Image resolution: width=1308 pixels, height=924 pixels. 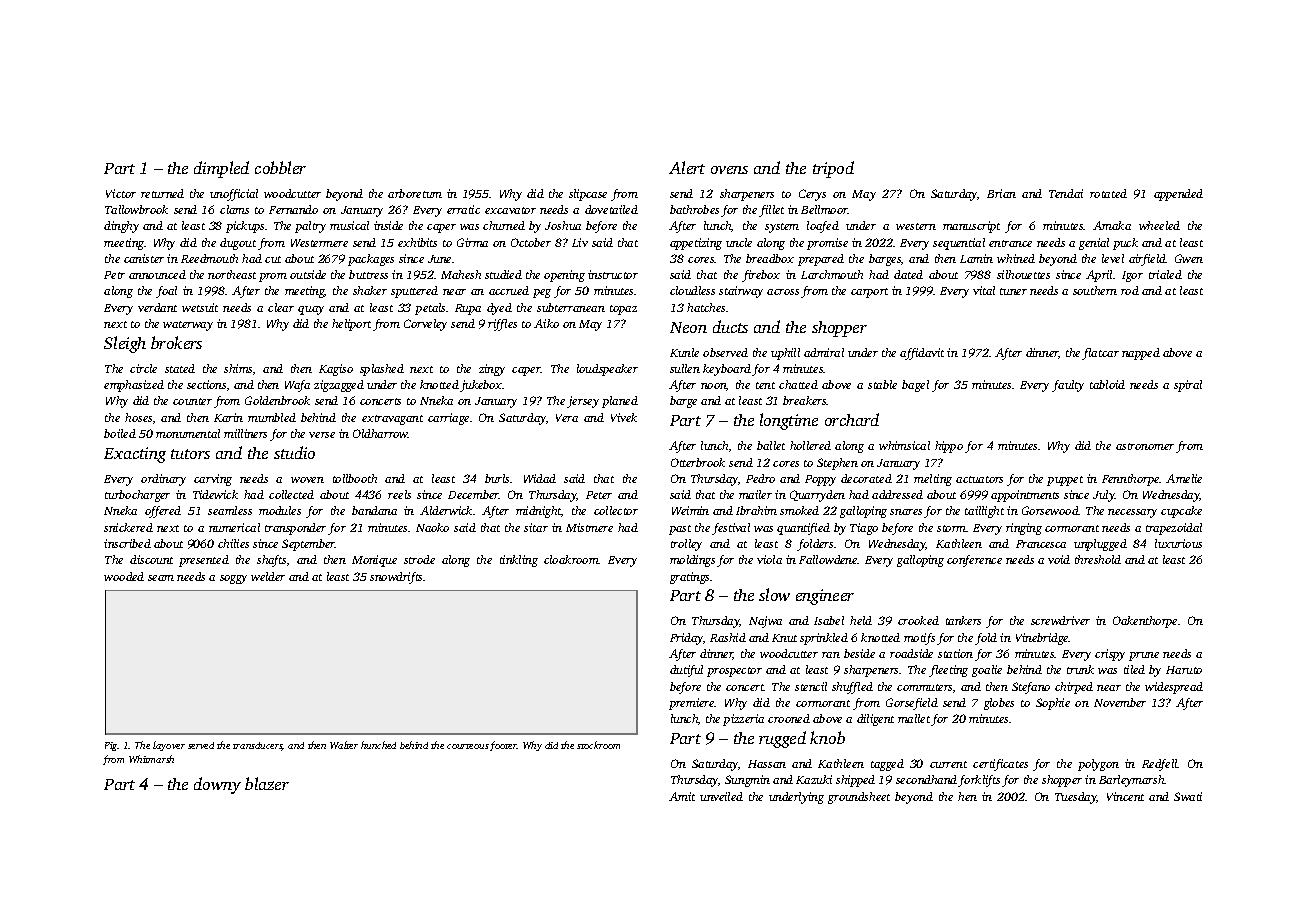 I want to click on unofficial, so click(x=234, y=195).
